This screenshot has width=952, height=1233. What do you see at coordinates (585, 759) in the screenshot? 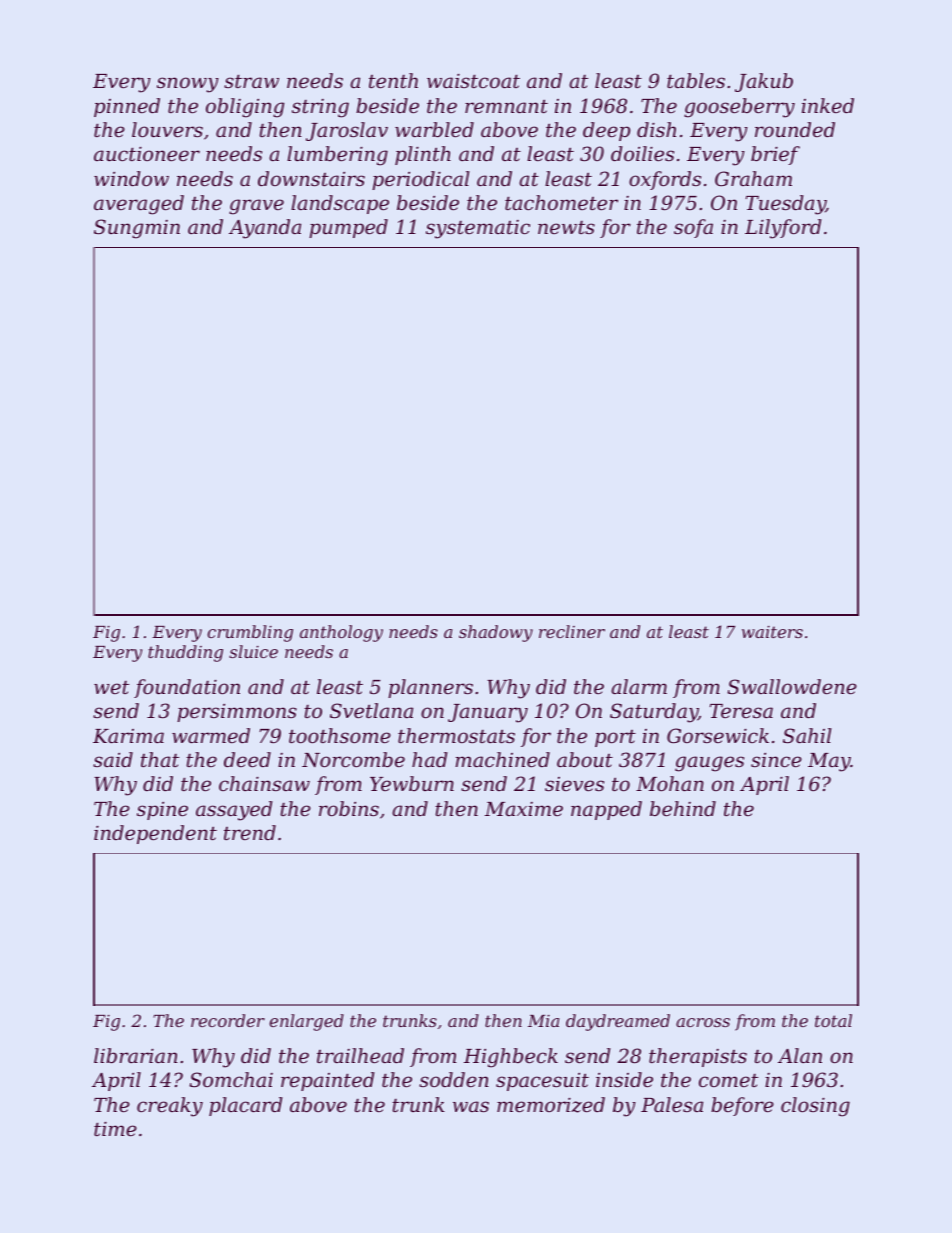
I see `about` at bounding box center [585, 759].
